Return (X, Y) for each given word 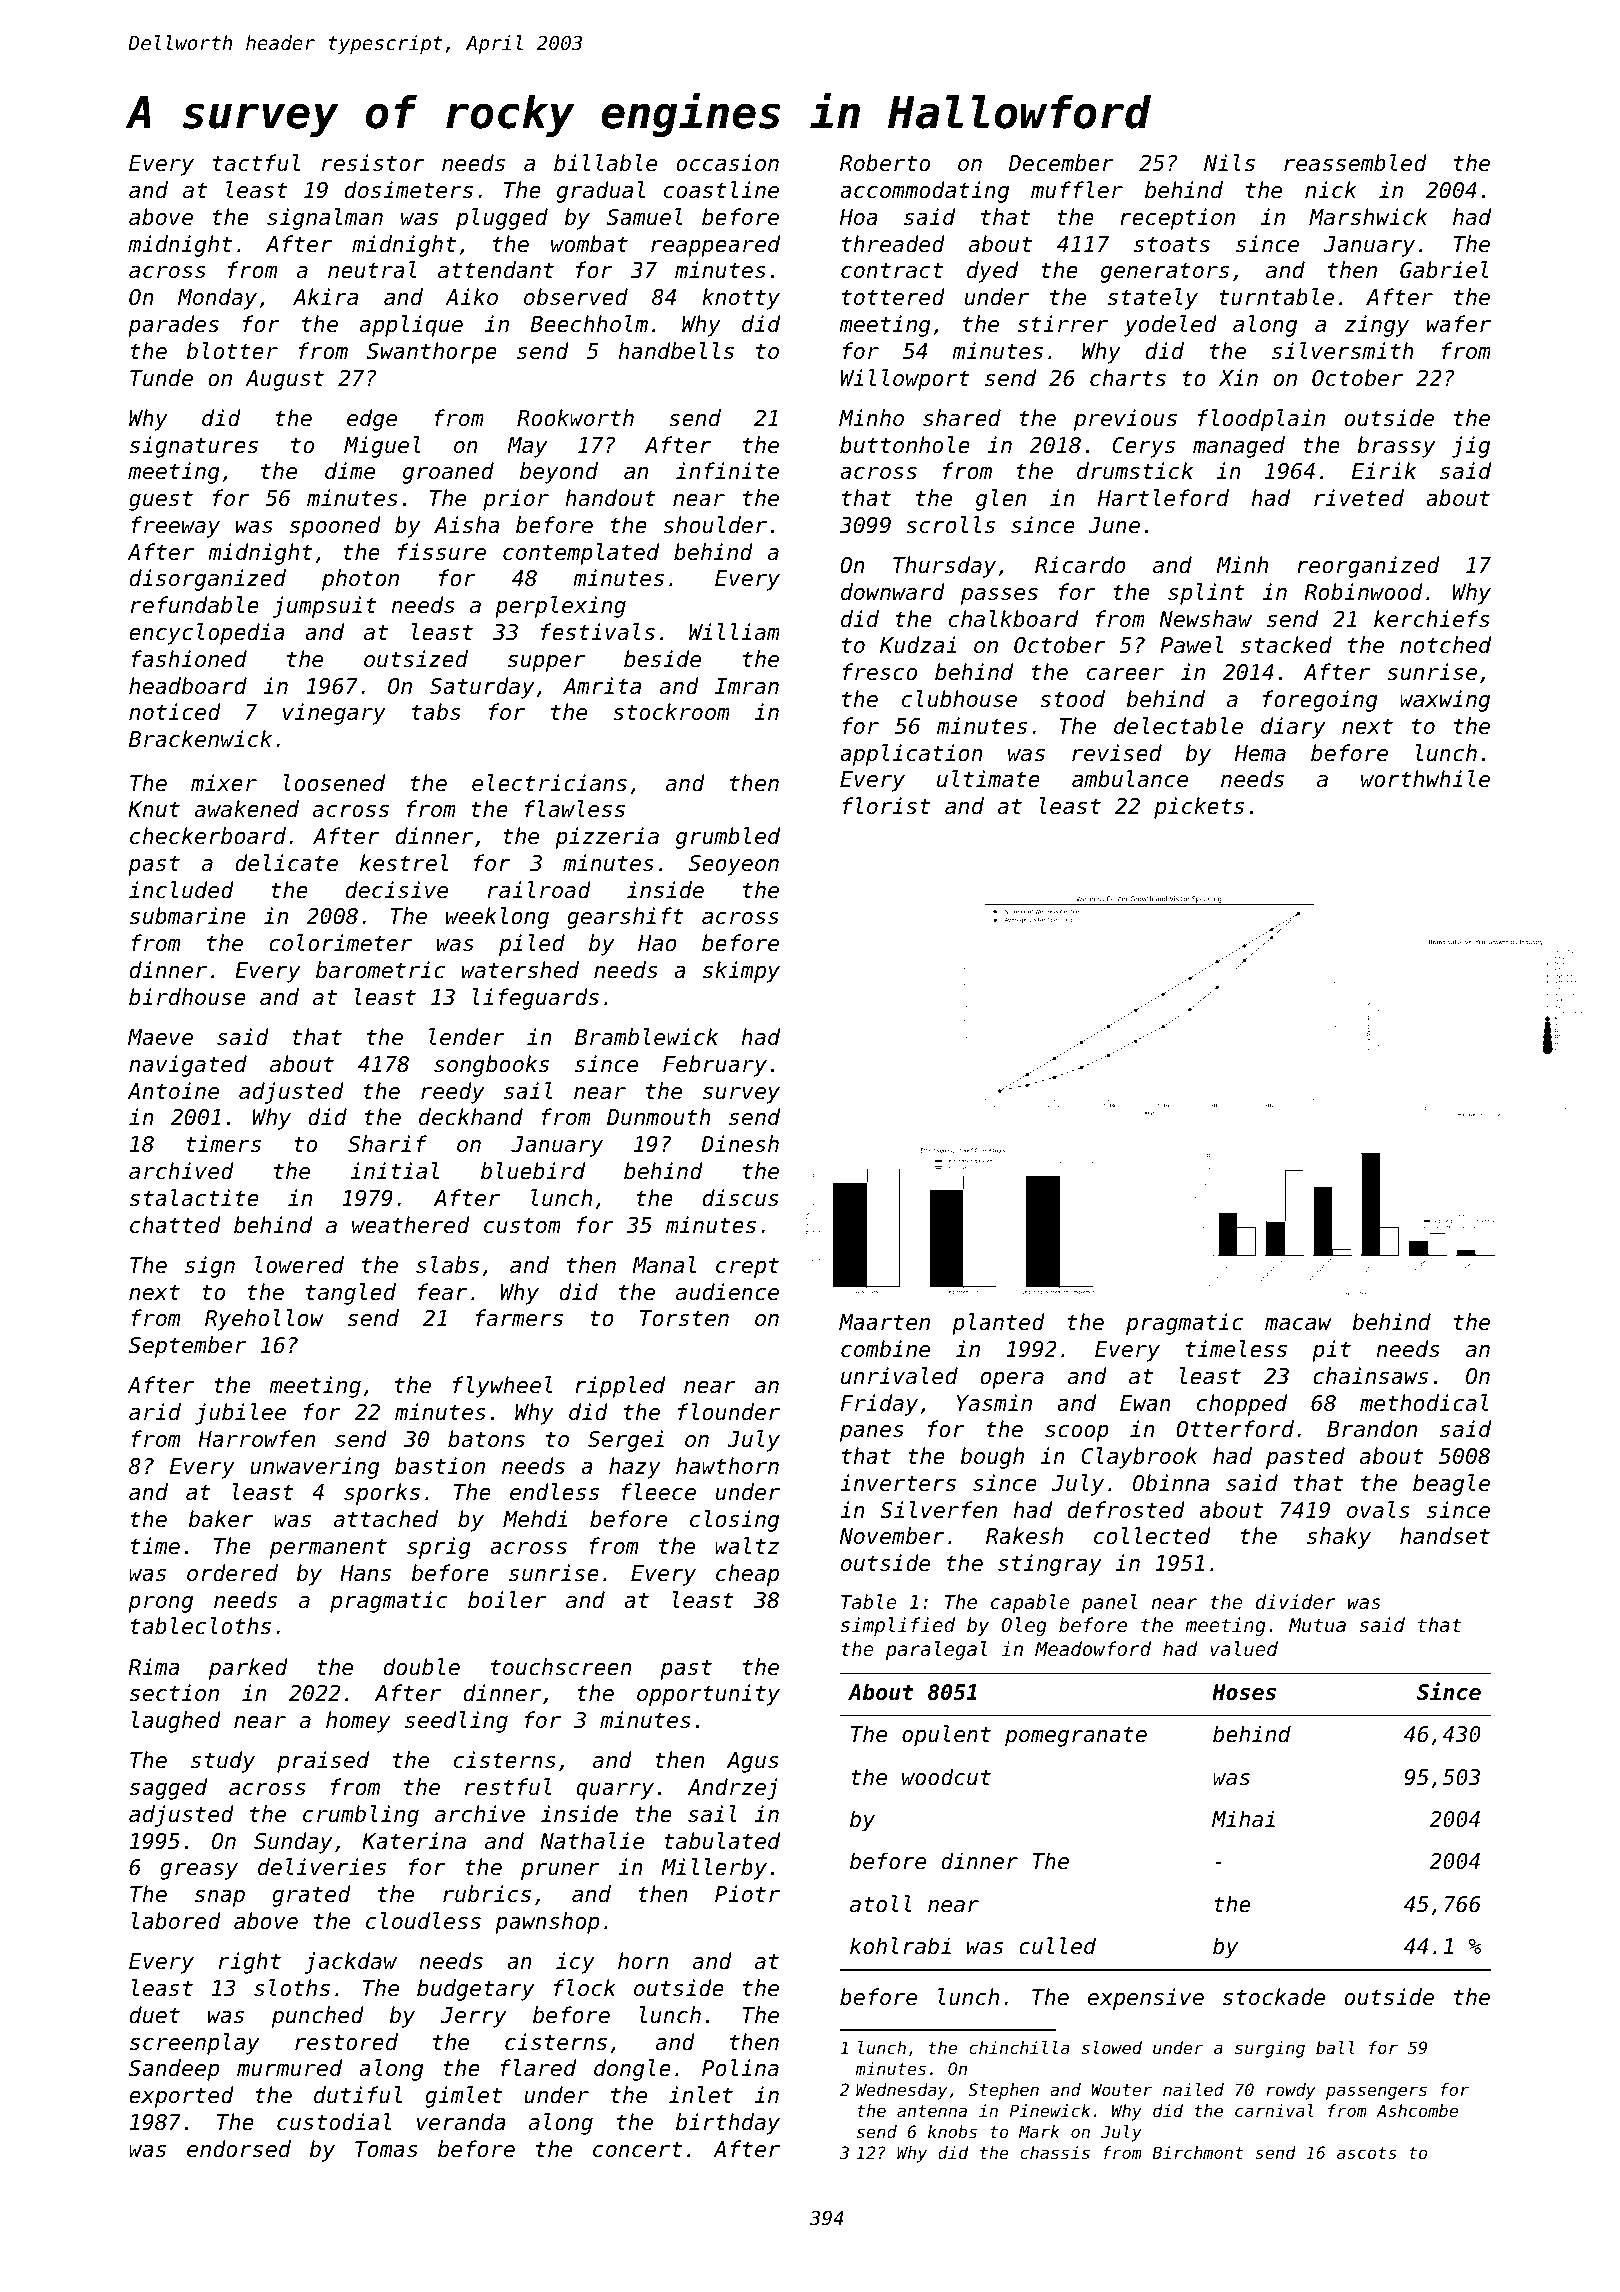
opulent (946, 1736)
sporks (382, 1494)
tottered (893, 297)
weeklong (497, 918)
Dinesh (740, 1144)
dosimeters (409, 190)
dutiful (358, 2095)
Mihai (1243, 1819)
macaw (1298, 1324)
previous (1125, 420)
